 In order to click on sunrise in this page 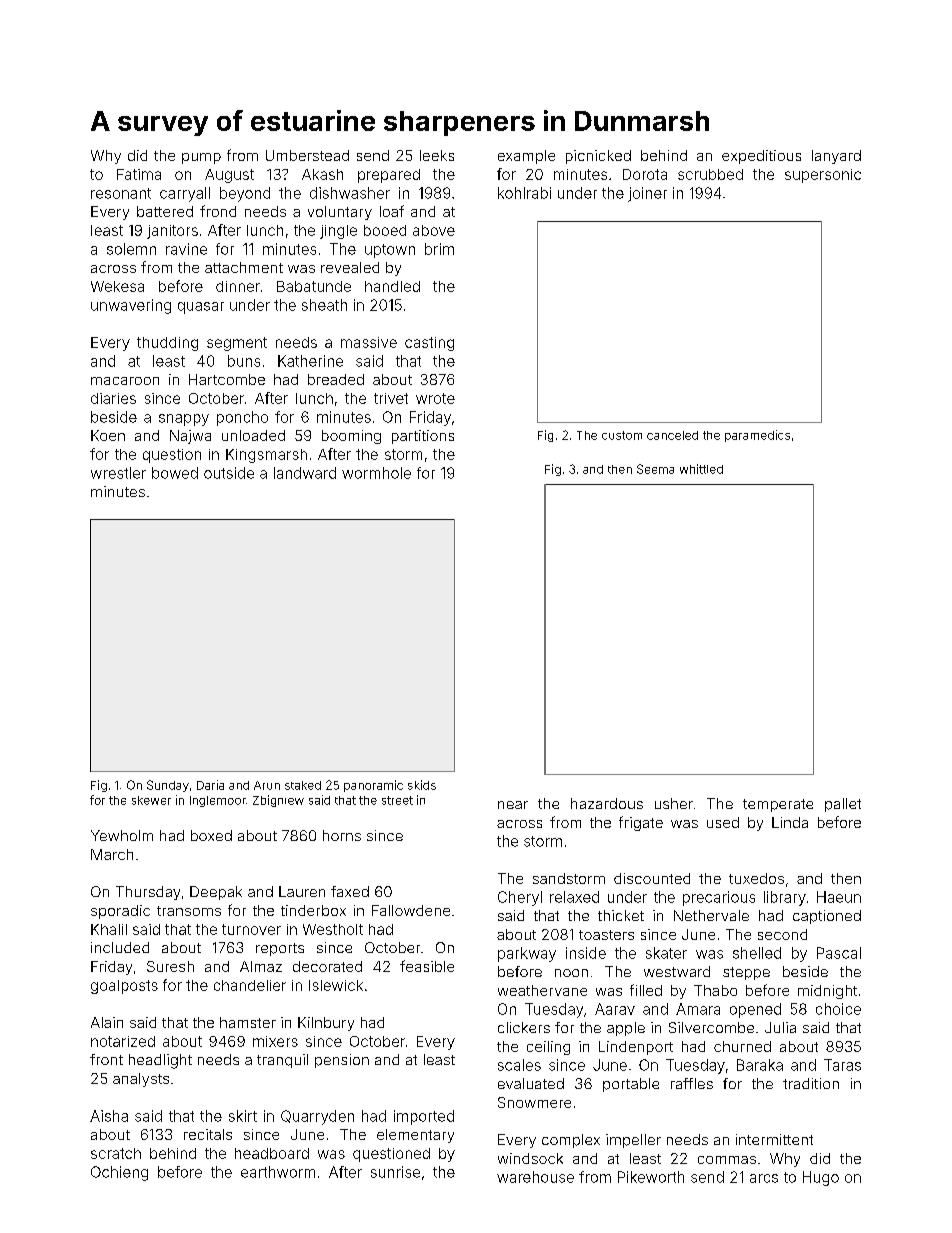, I will do `click(395, 1172)`.
